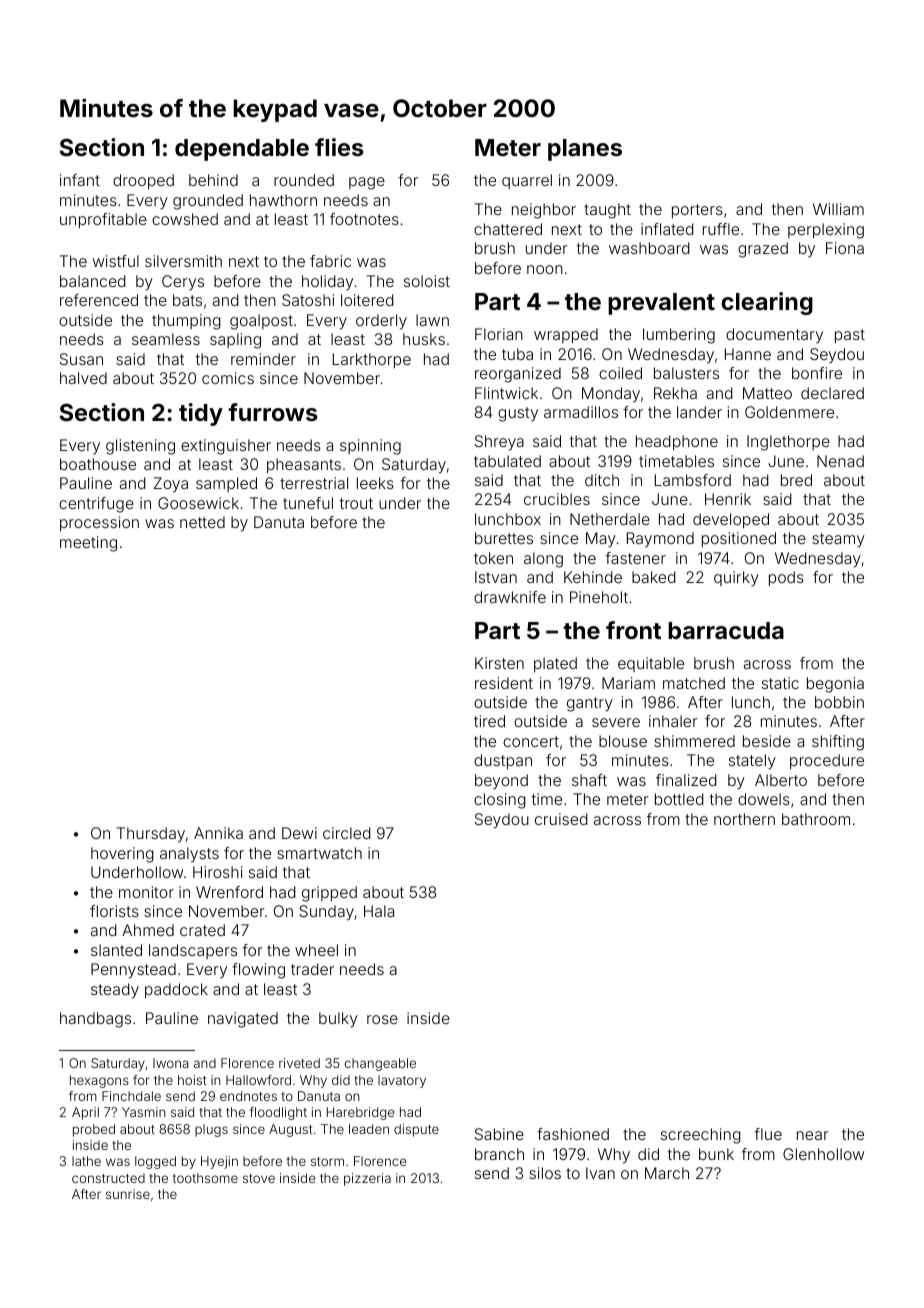  What do you see at coordinates (500, 801) in the page?
I see `closing` at bounding box center [500, 801].
